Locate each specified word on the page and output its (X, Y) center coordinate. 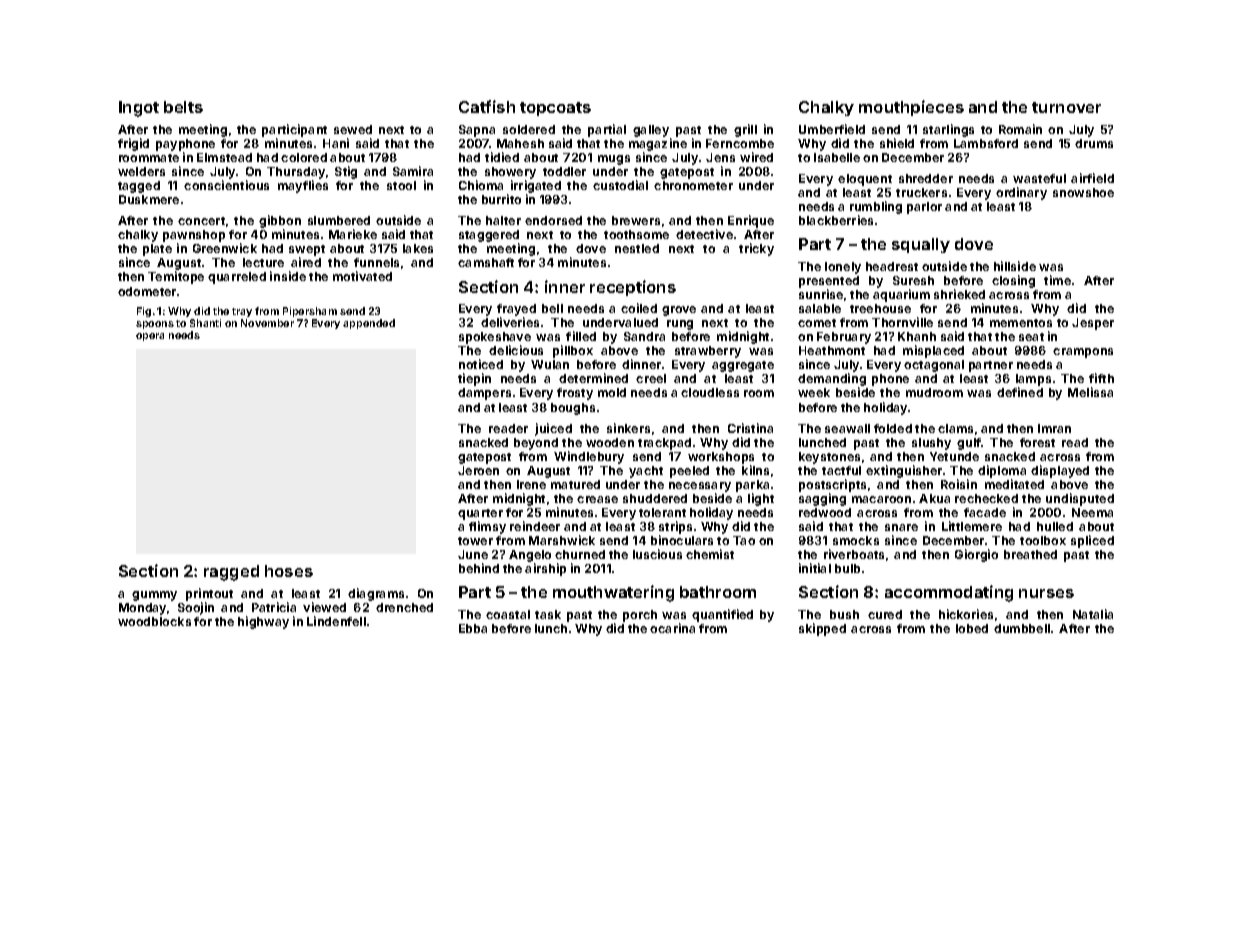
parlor (924, 208)
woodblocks (154, 621)
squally (921, 245)
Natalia (1093, 614)
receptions (633, 288)
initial (815, 568)
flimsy (487, 527)
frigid (133, 144)
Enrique (751, 221)
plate (157, 250)
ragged (231, 573)
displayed (1060, 471)
